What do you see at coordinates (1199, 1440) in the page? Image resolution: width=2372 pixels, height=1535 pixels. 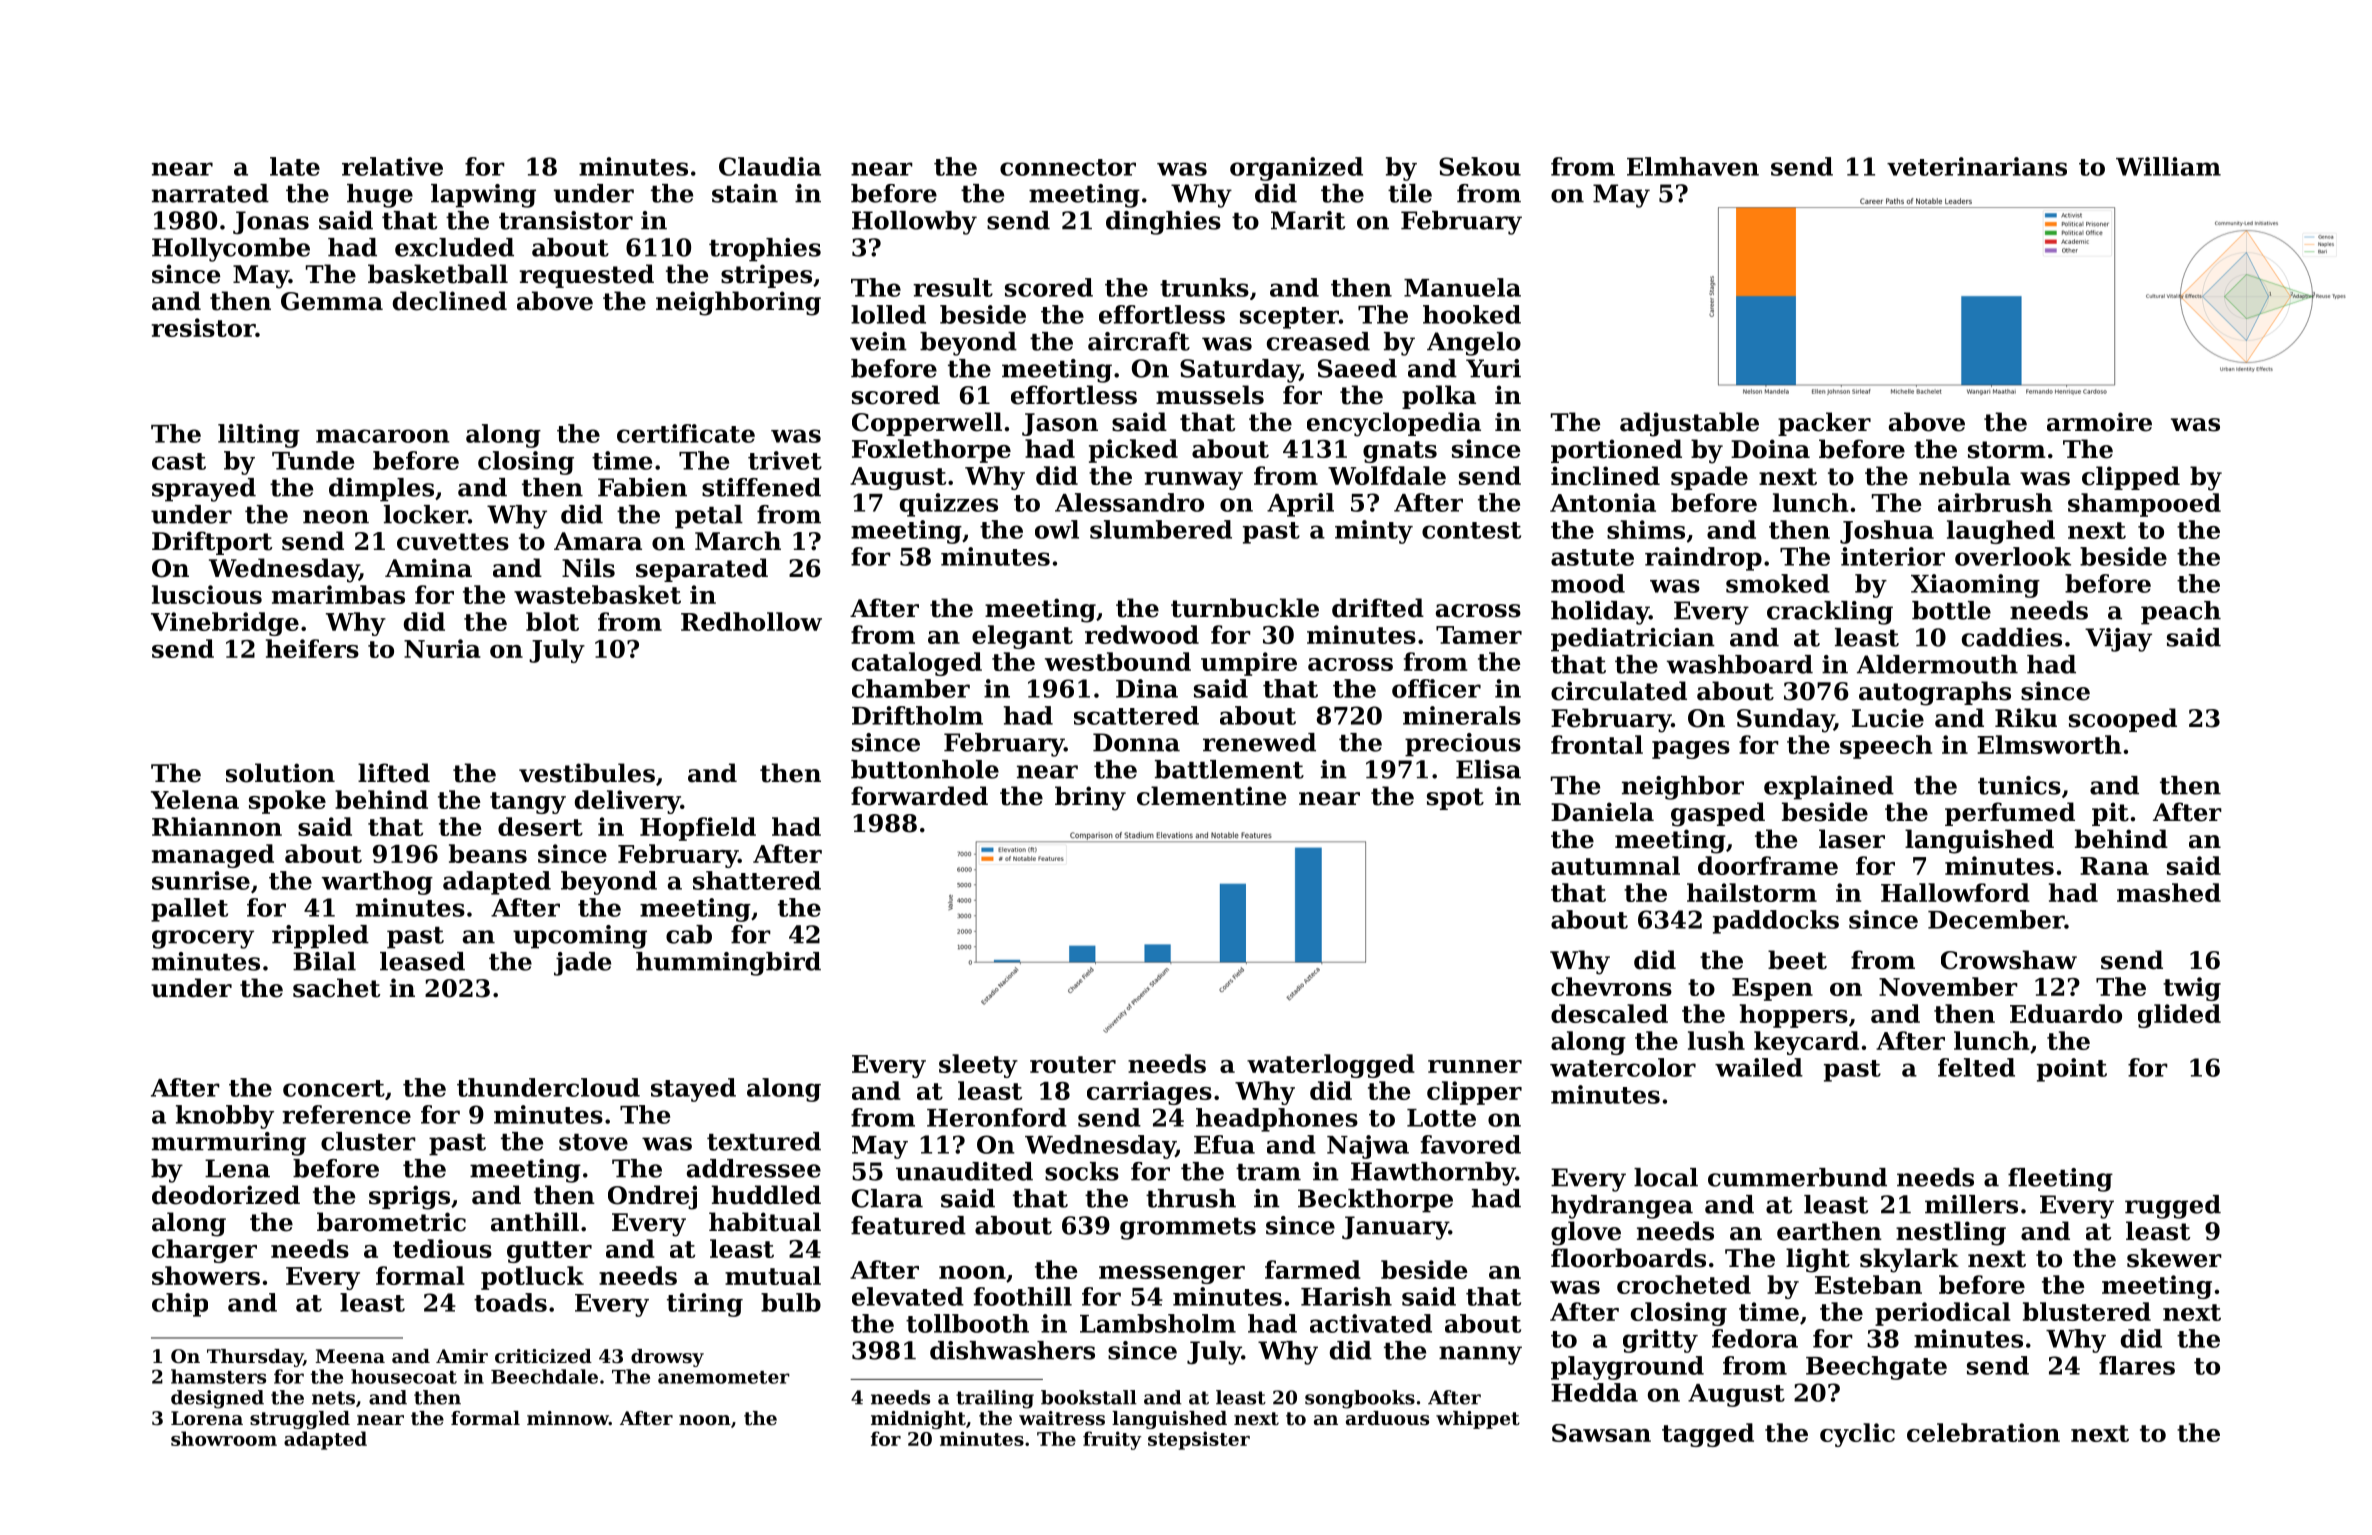 I see `stepsister` at bounding box center [1199, 1440].
